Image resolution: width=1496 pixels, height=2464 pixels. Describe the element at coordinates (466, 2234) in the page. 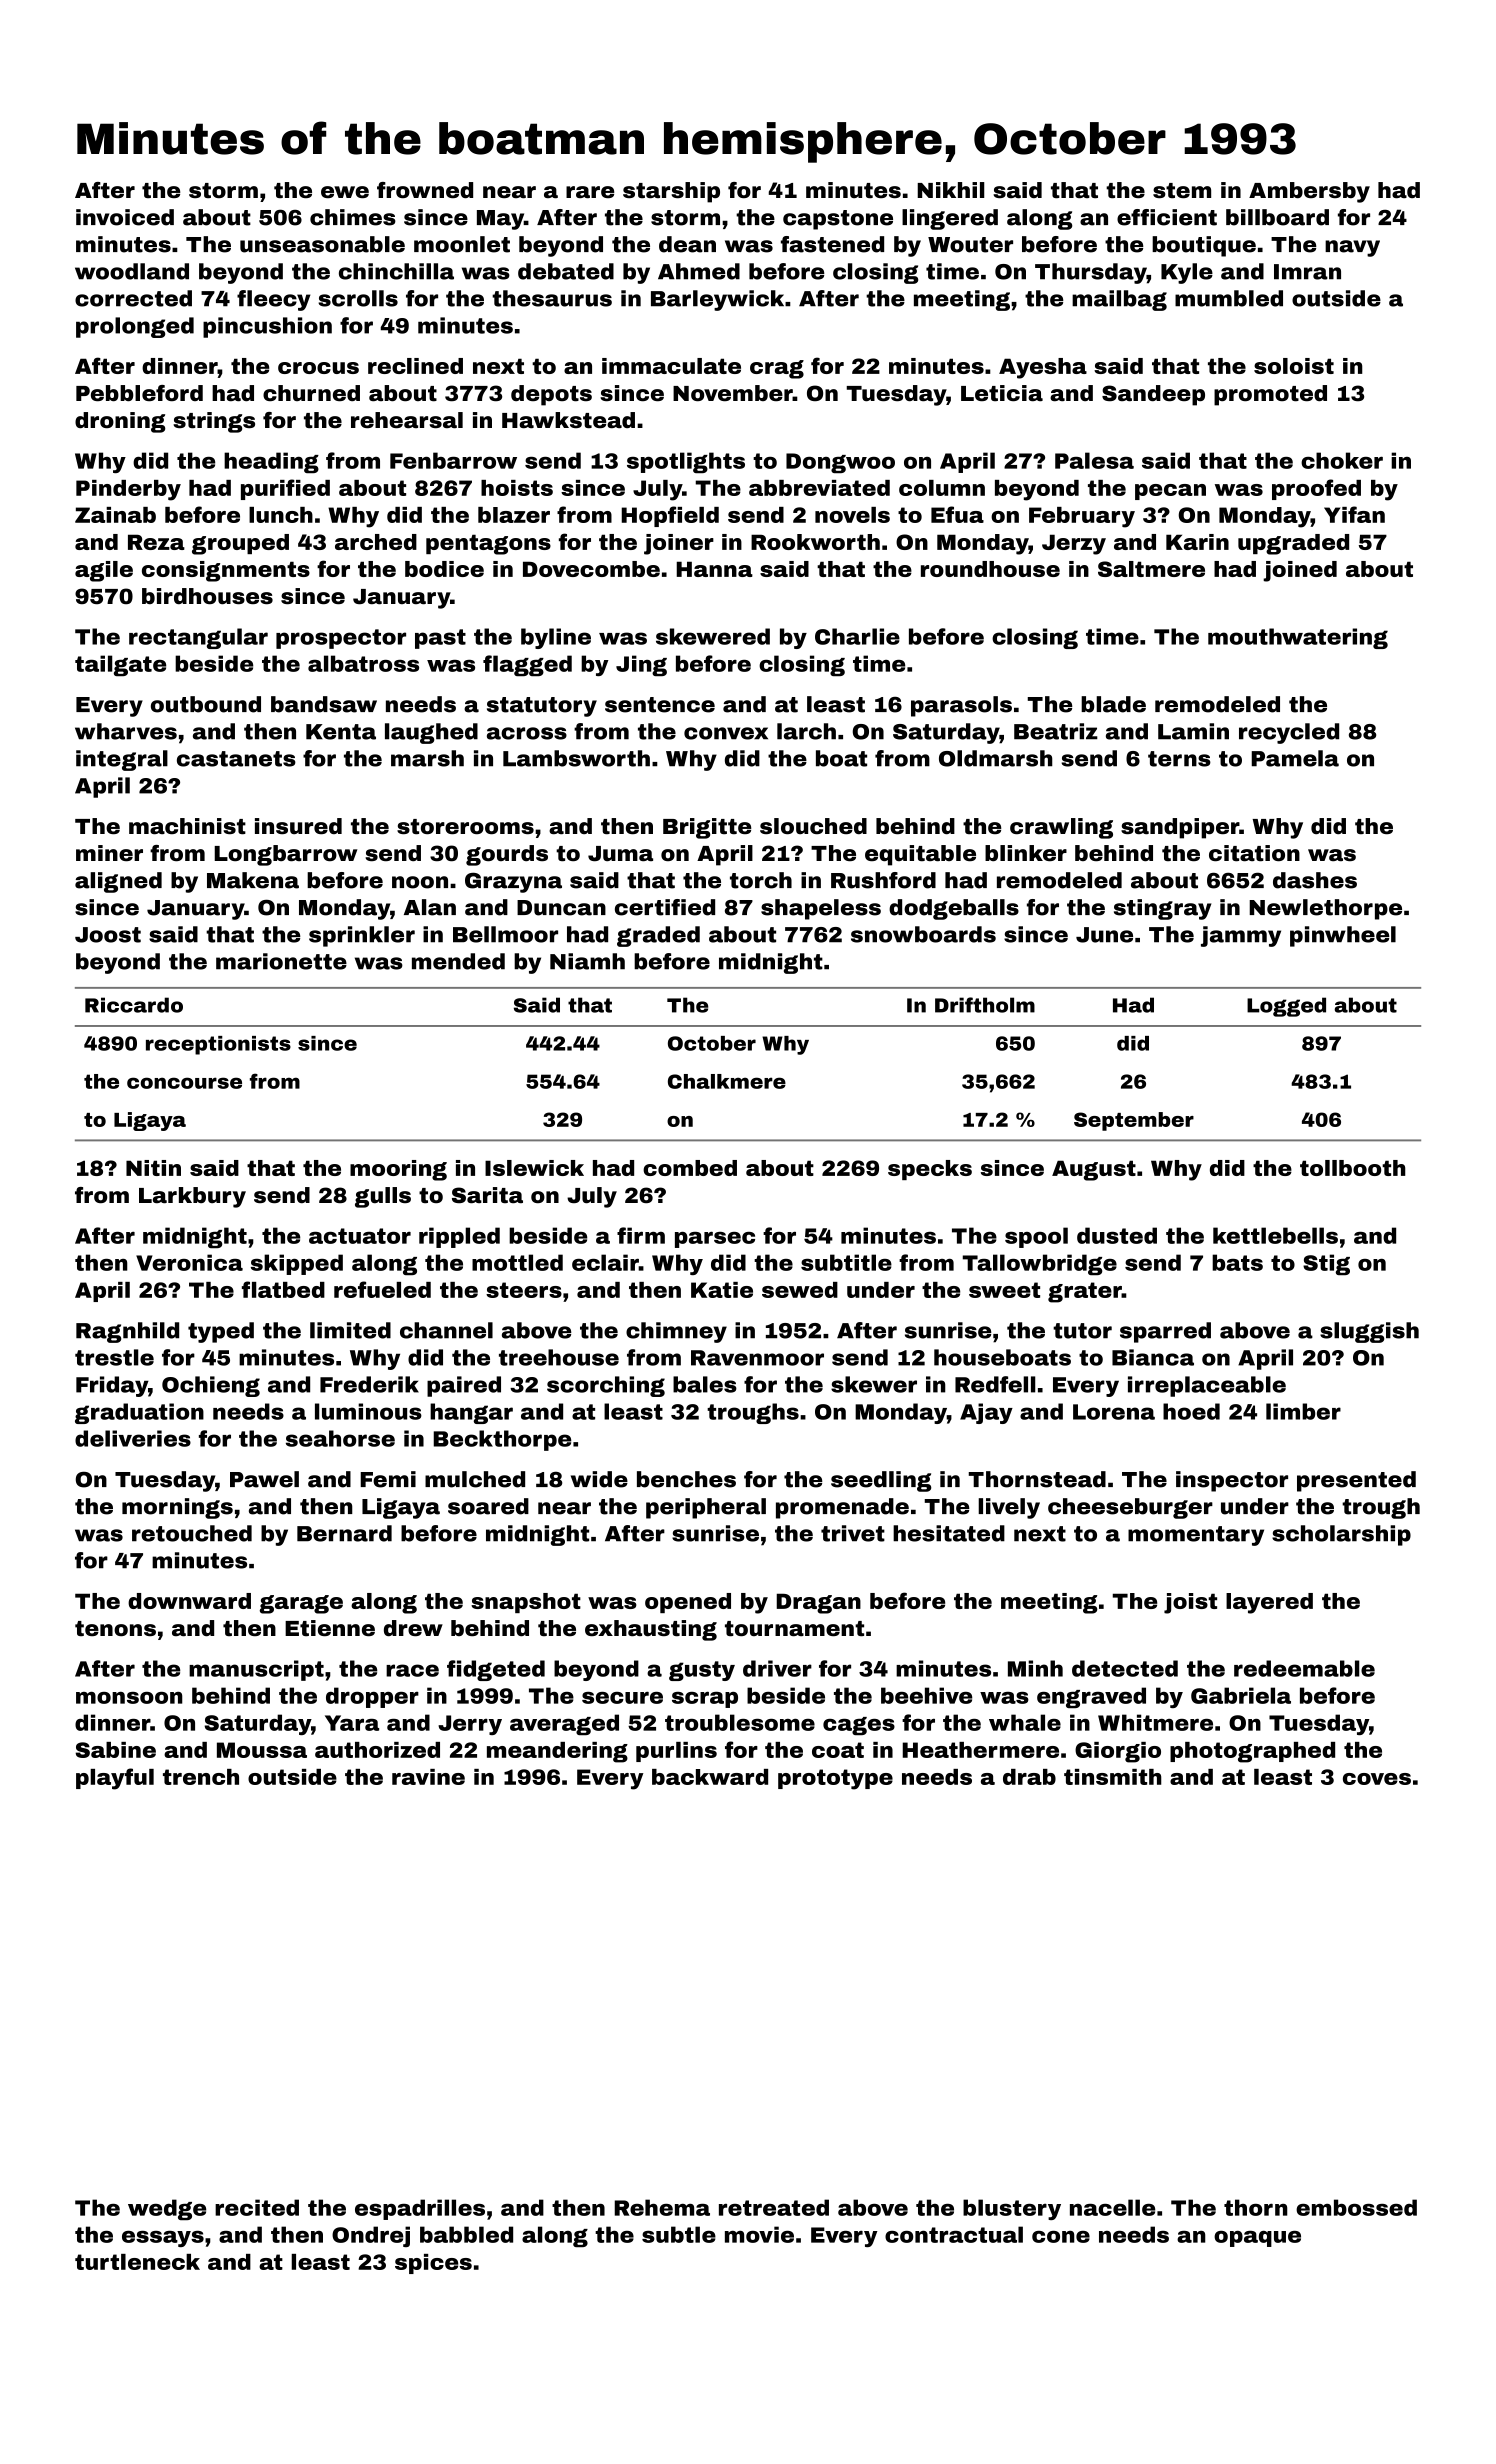

I see `babbled` at that location.
